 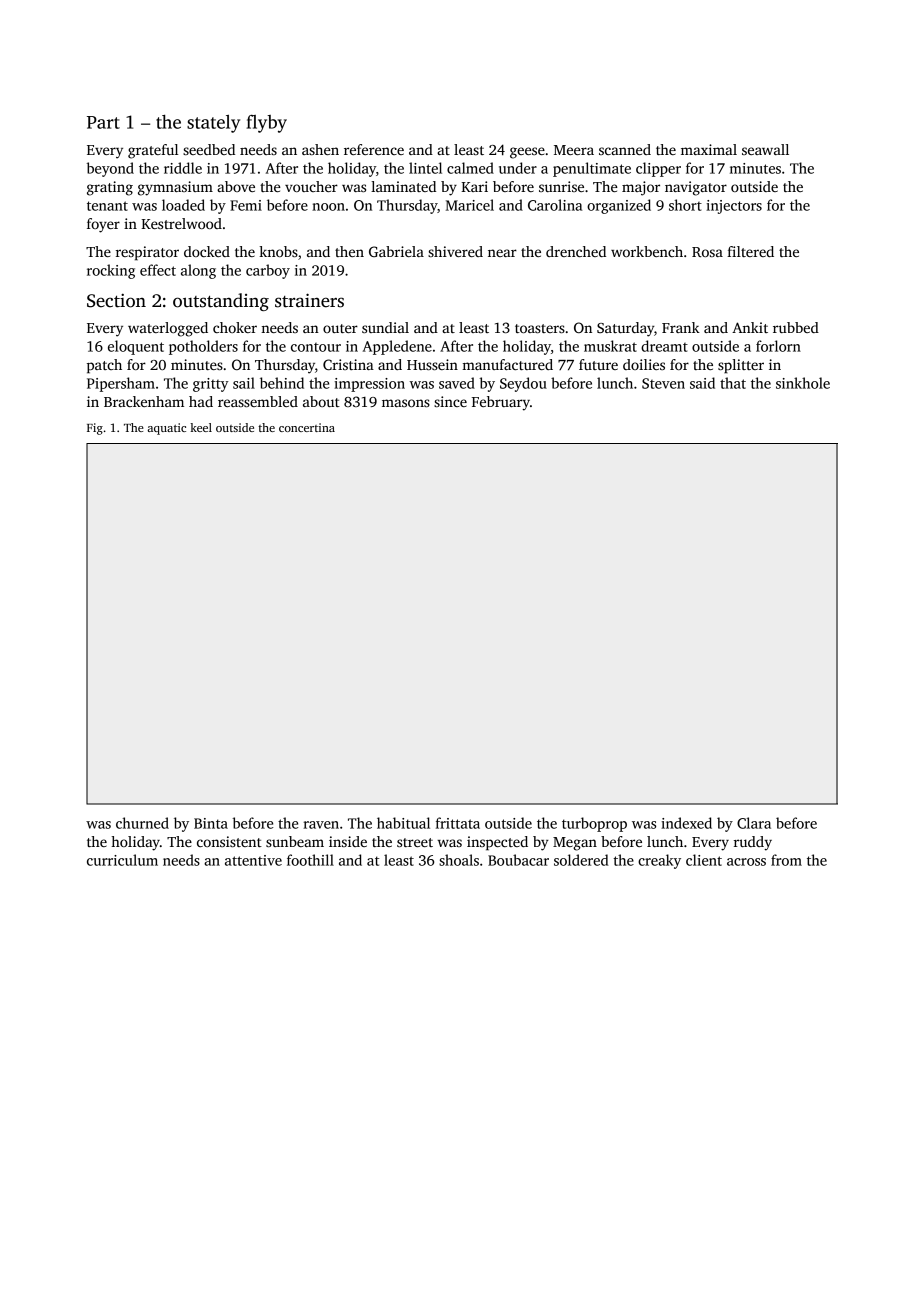 I want to click on Steven, so click(x=663, y=383).
